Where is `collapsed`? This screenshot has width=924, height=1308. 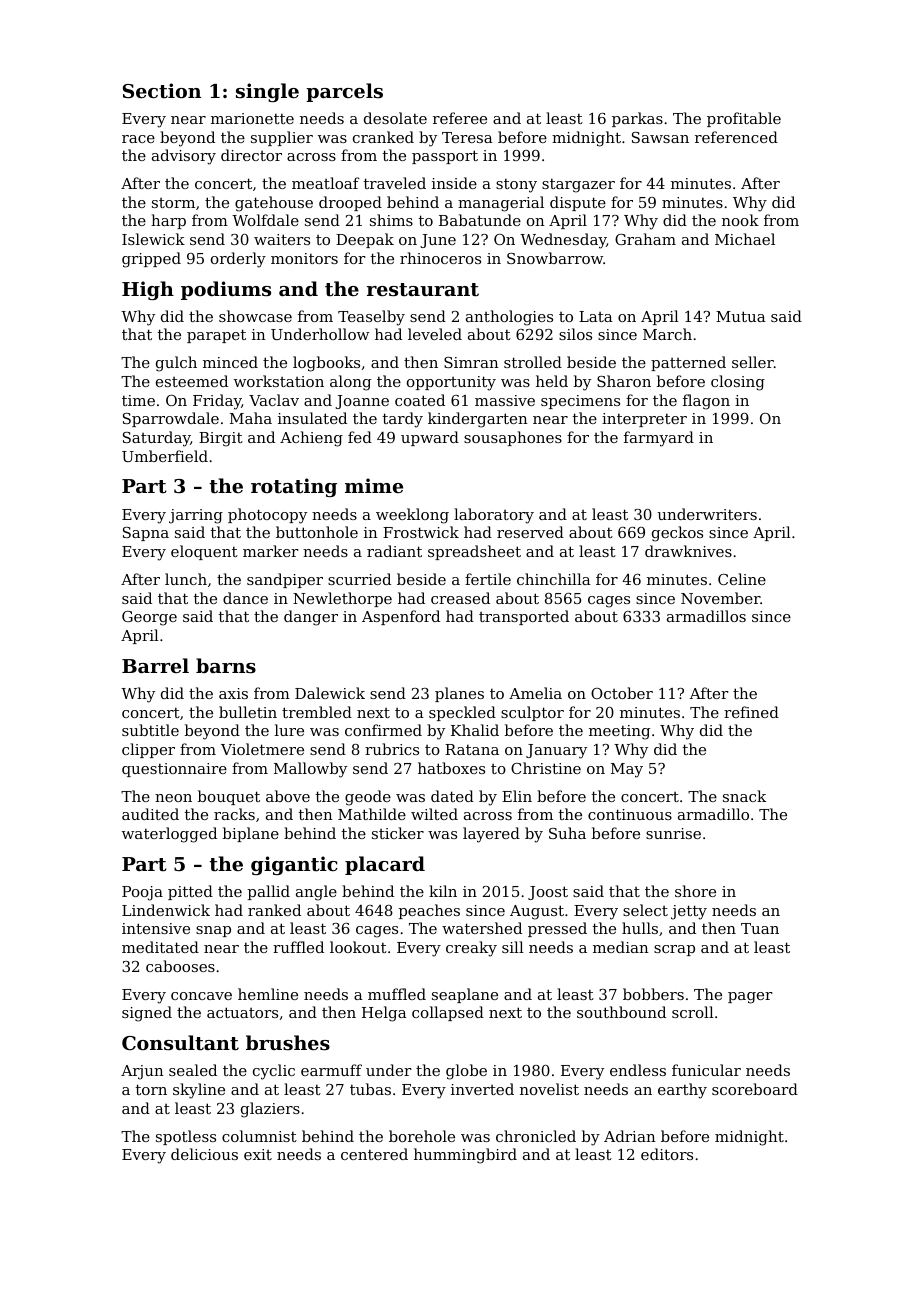
collapsed is located at coordinates (448, 1013).
